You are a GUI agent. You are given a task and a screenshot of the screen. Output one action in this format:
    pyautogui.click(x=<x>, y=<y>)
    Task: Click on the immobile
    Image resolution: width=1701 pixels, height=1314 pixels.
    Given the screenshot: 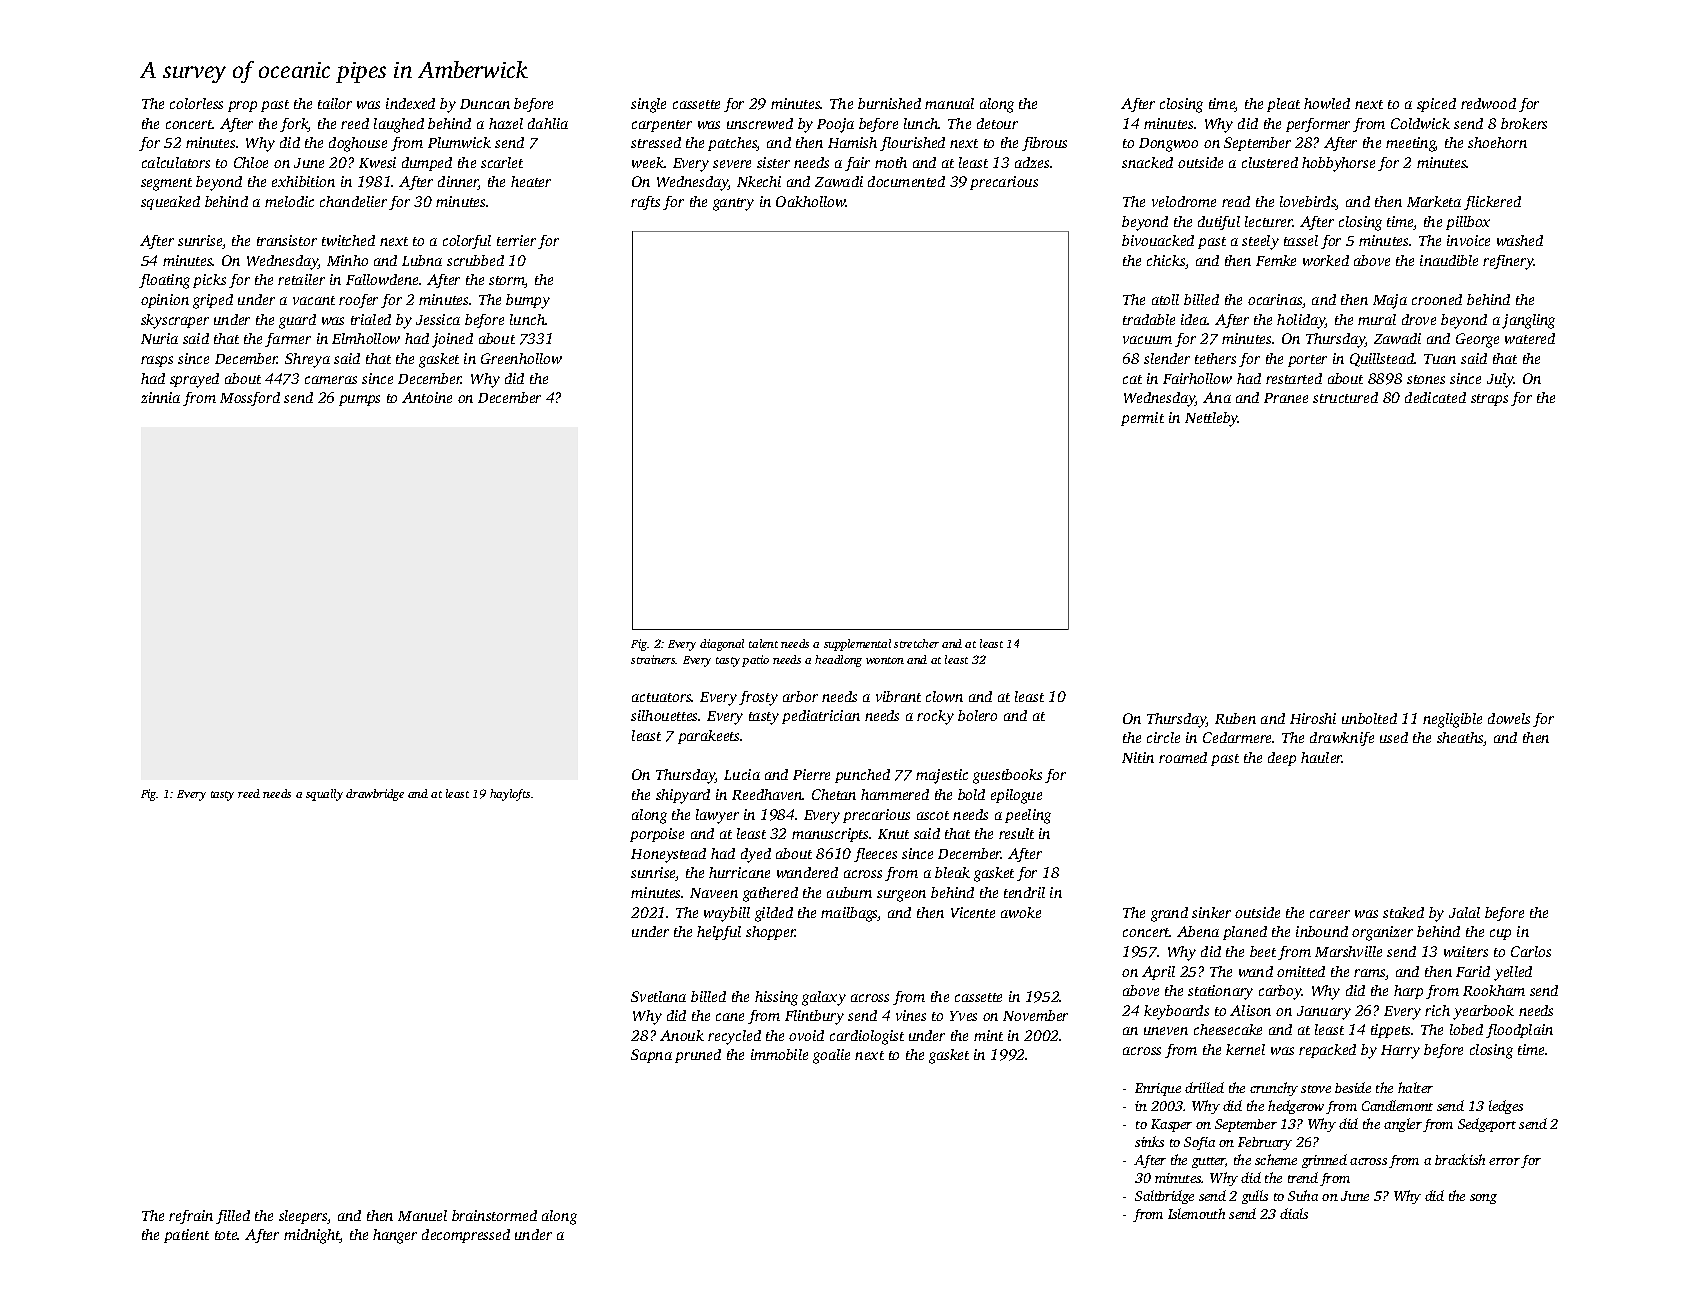 What is the action you would take?
    pyautogui.click(x=779, y=1054)
